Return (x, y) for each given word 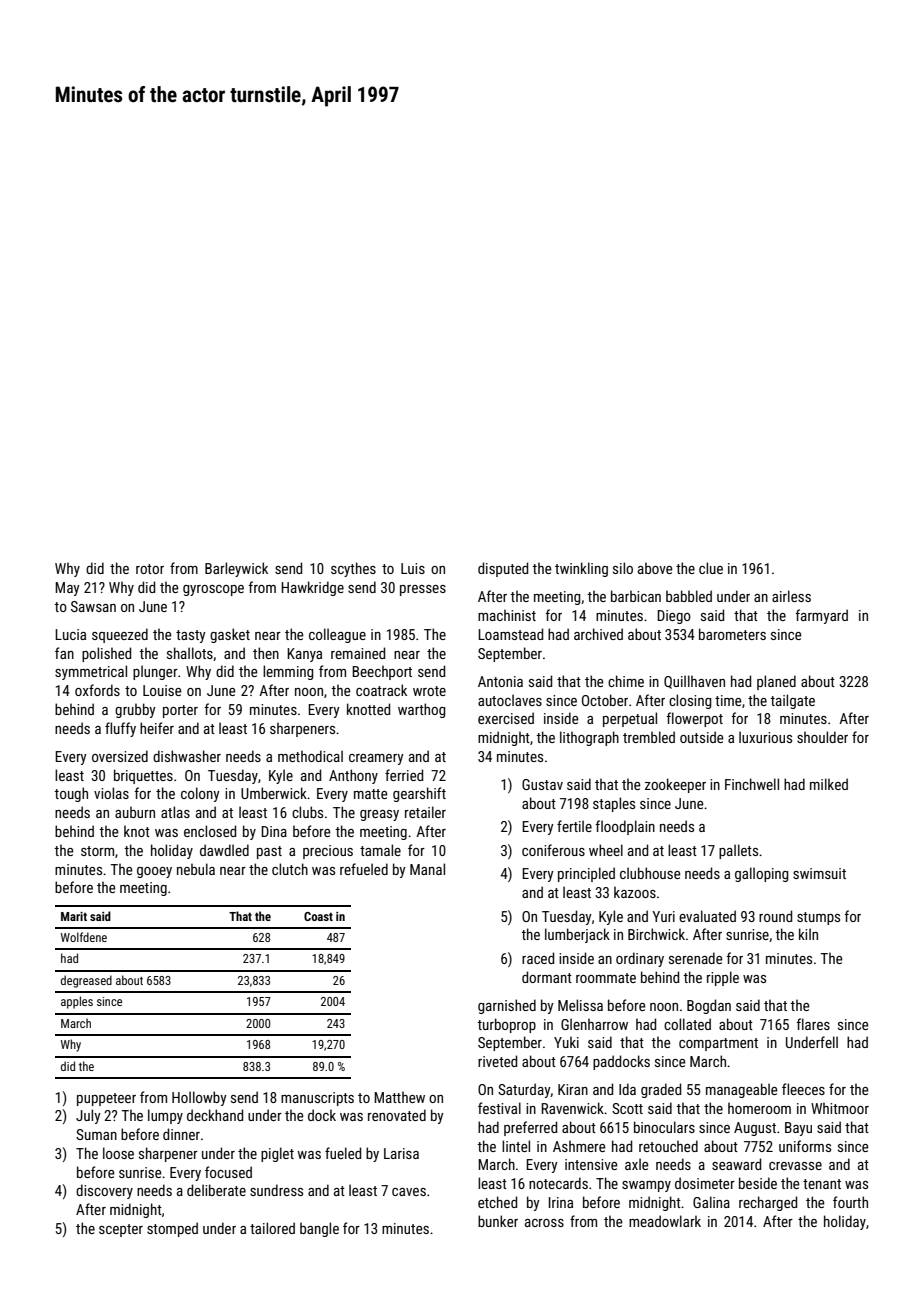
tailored (272, 1228)
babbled (689, 596)
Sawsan (93, 606)
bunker (498, 1221)
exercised (506, 718)
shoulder (822, 737)
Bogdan (709, 1006)
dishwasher (187, 756)
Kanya (304, 655)
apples (77, 1002)
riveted (497, 1061)
